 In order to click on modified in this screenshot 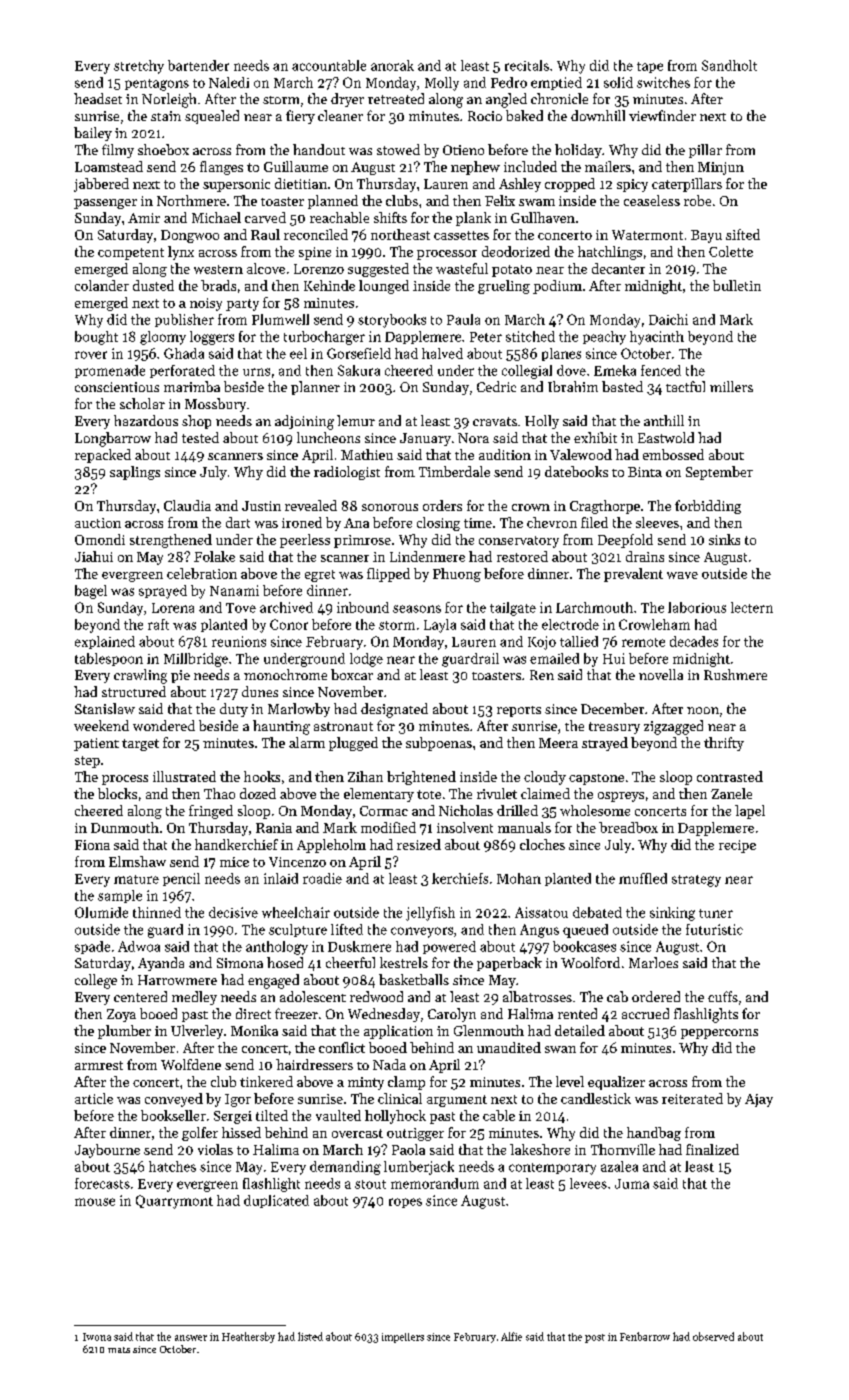, I will do `click(388, 827)`.
